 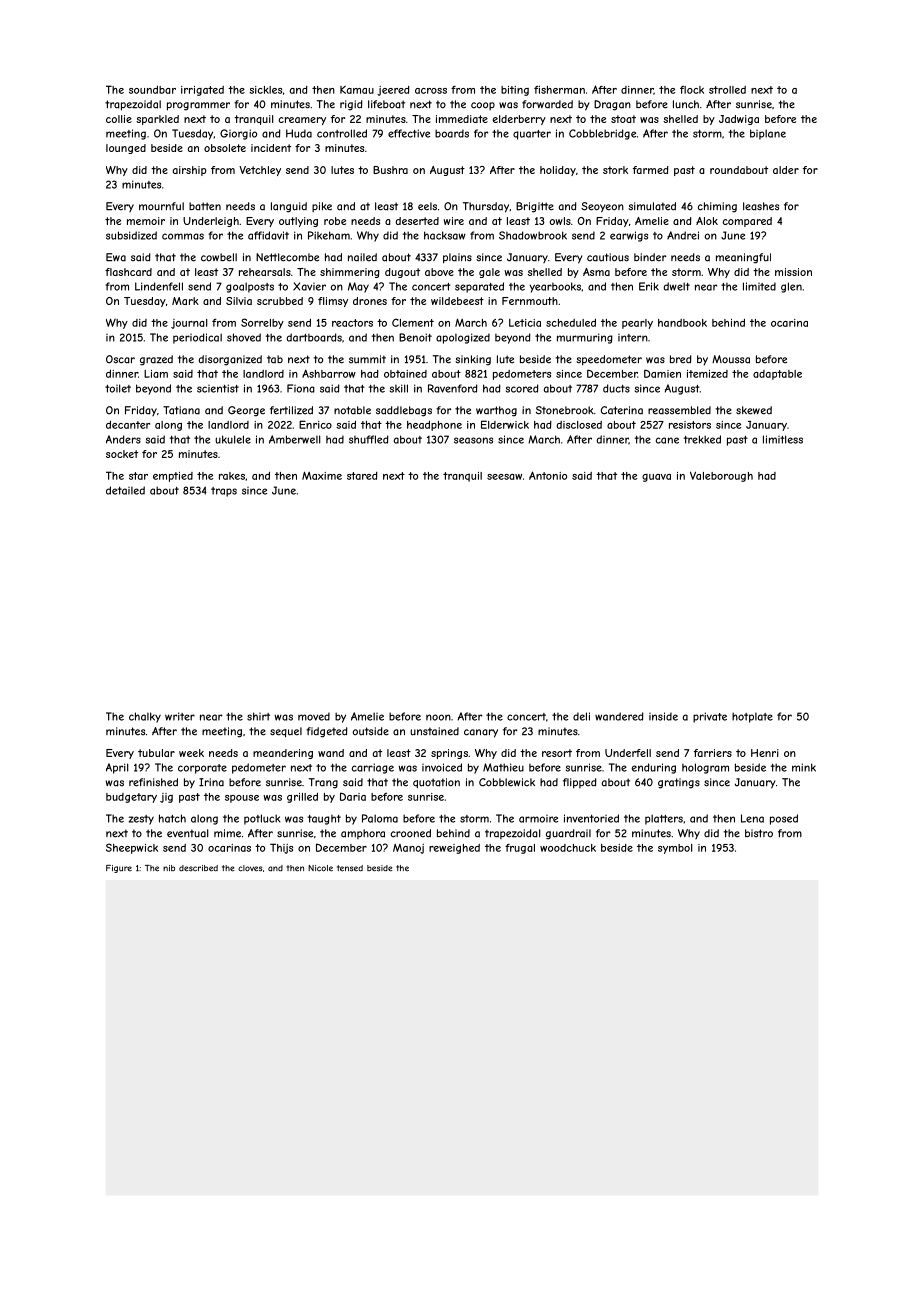 What do you see at coordinates (126, 149) in the screenshot?
I see `lounged` at bounding box center [126, 149].
